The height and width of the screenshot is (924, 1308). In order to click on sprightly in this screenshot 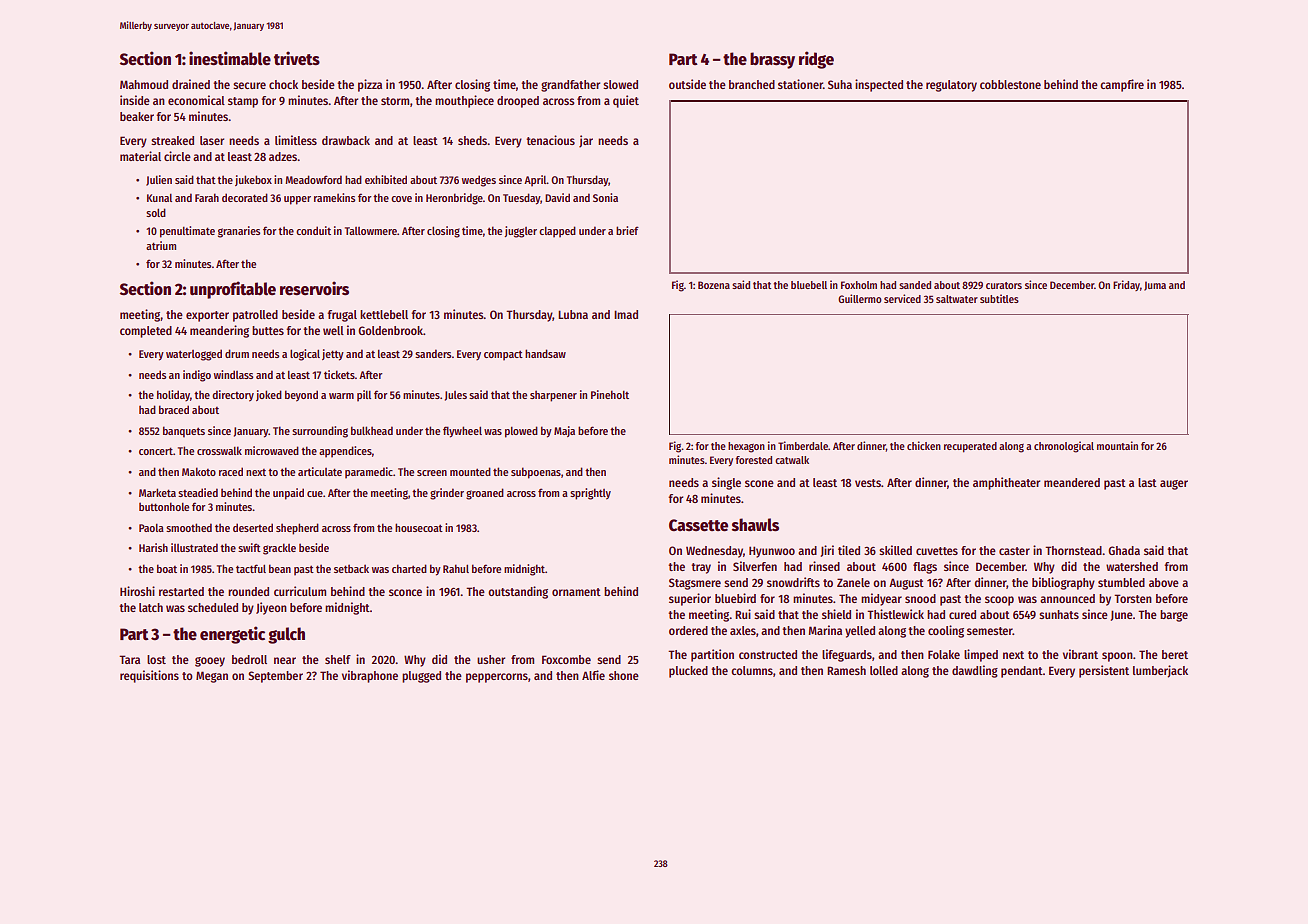, I will do `click(590, 494)`.
